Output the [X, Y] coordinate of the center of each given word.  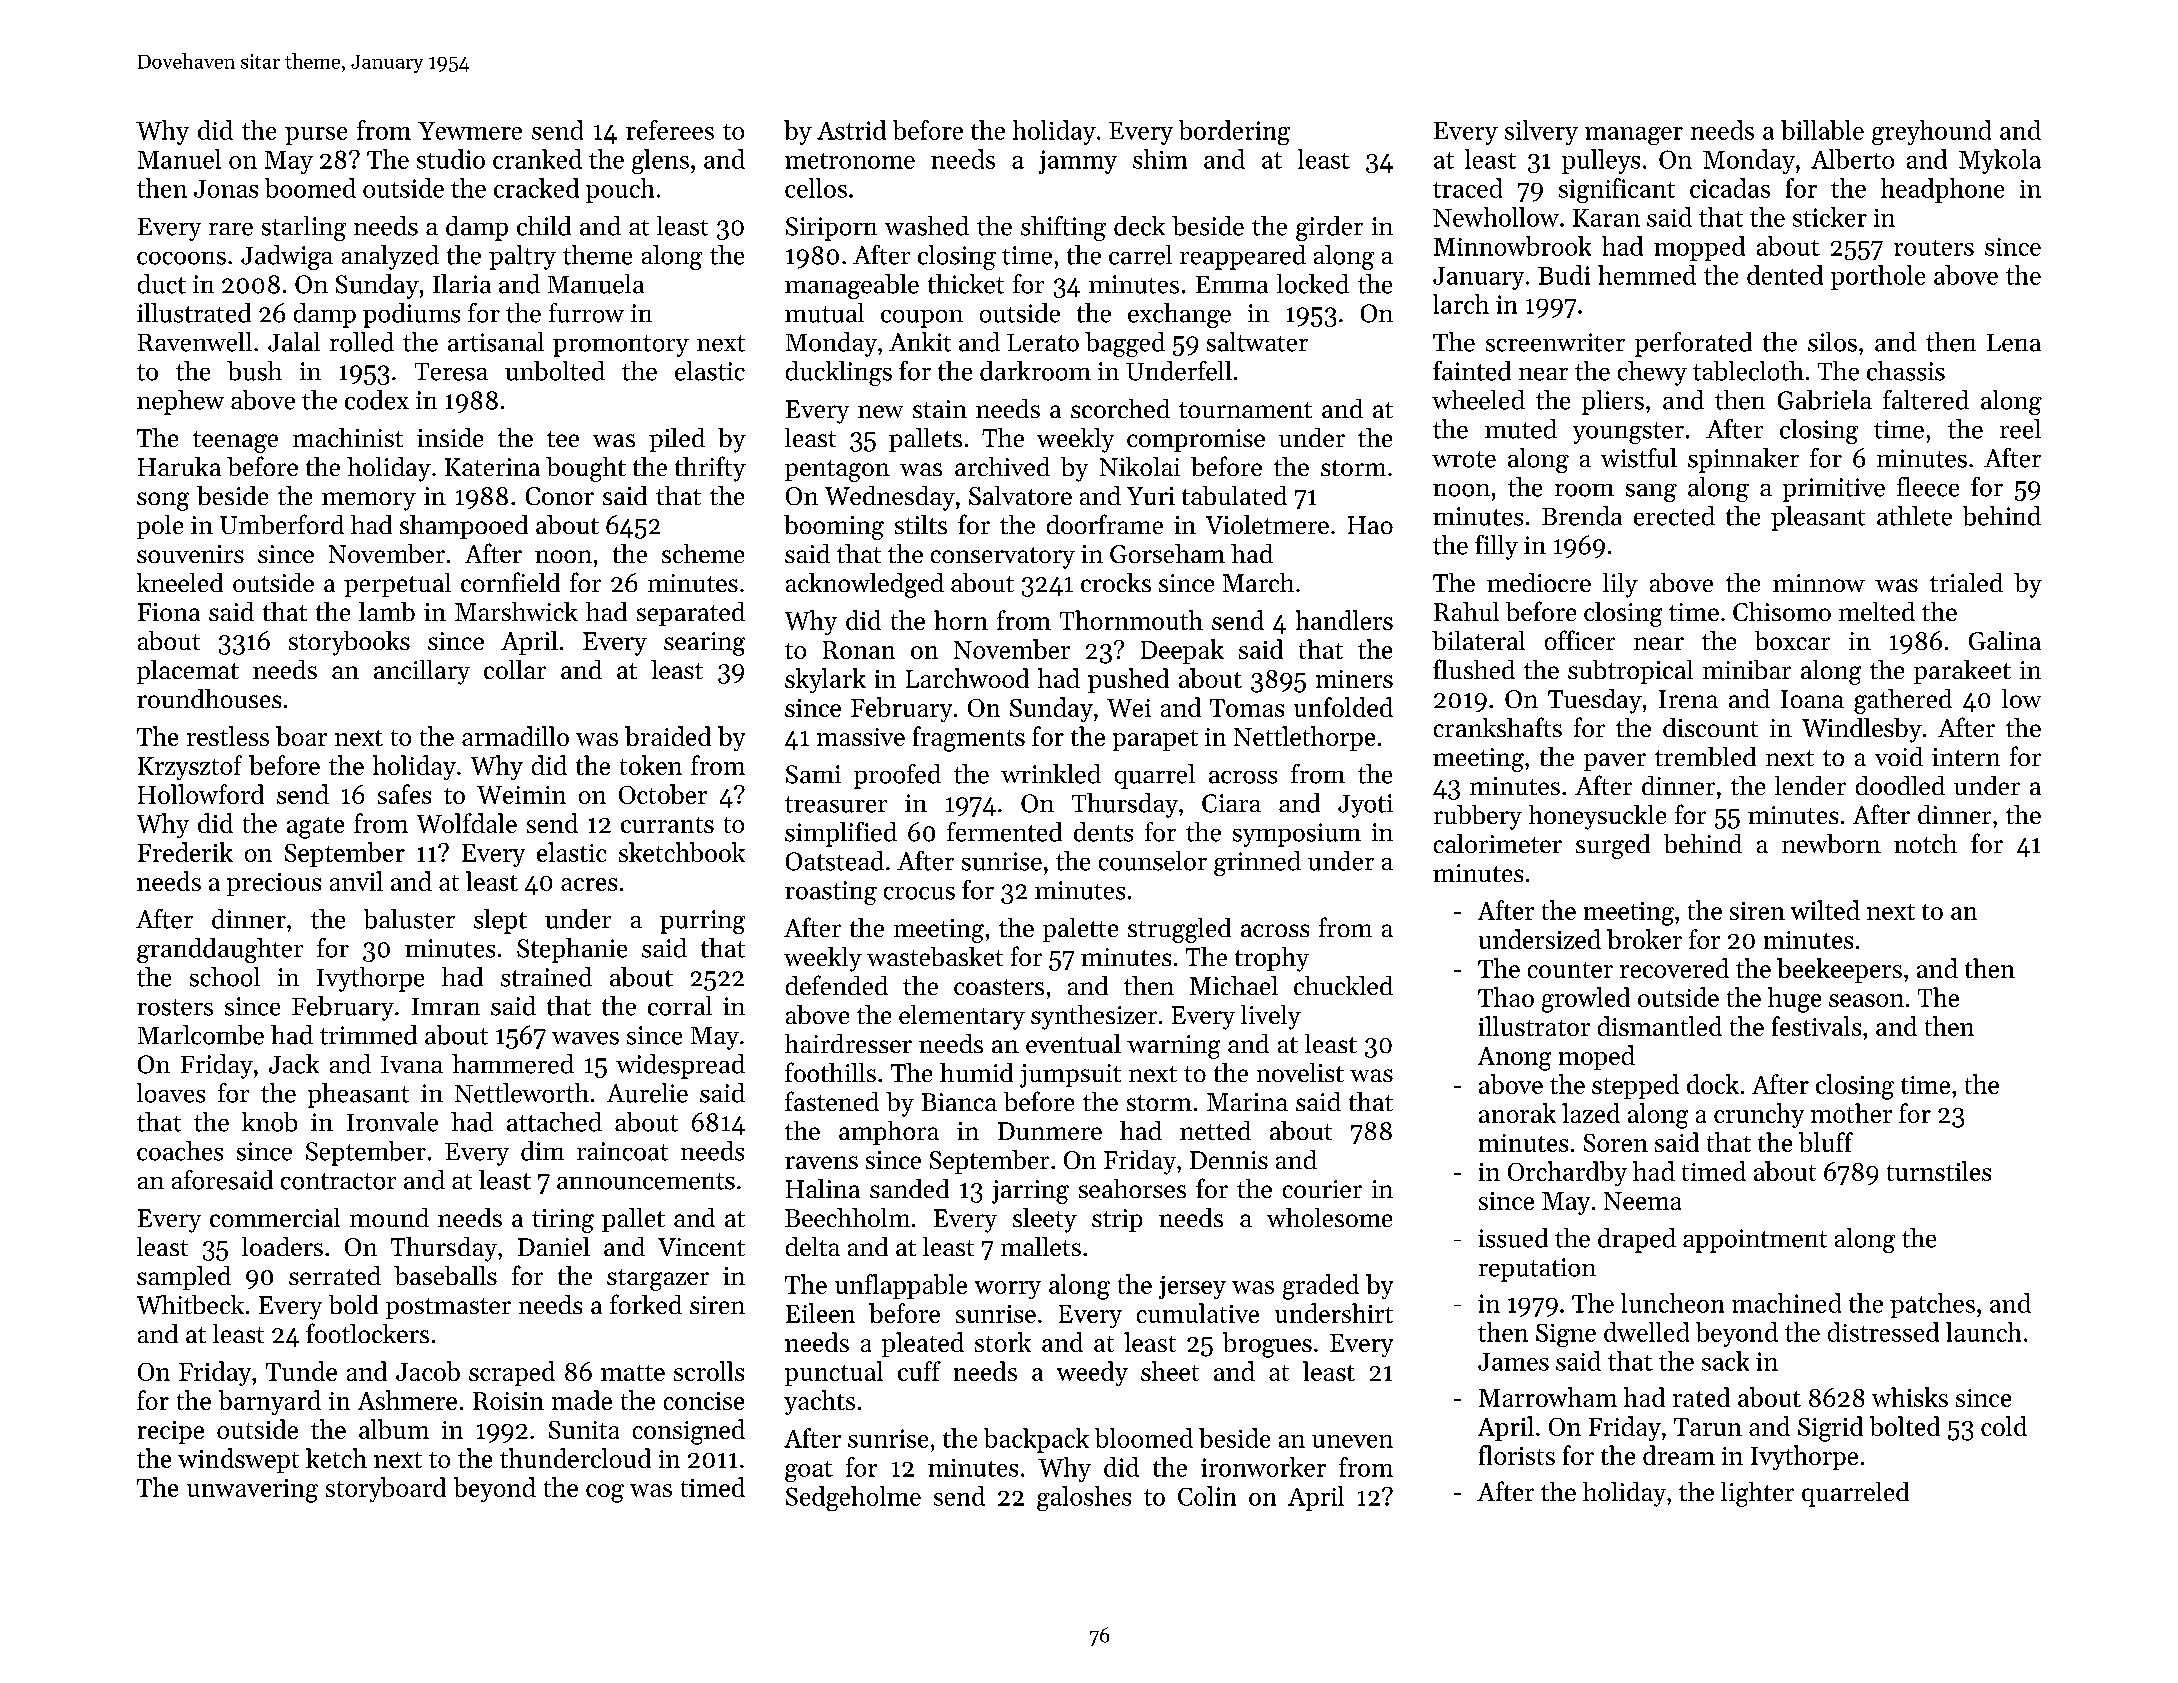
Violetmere [1267, 524]
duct [162, 284]
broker [1644, 939]
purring [702, 922]
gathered [1903, 701]
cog [605, 1493]
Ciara [1231, 803]
